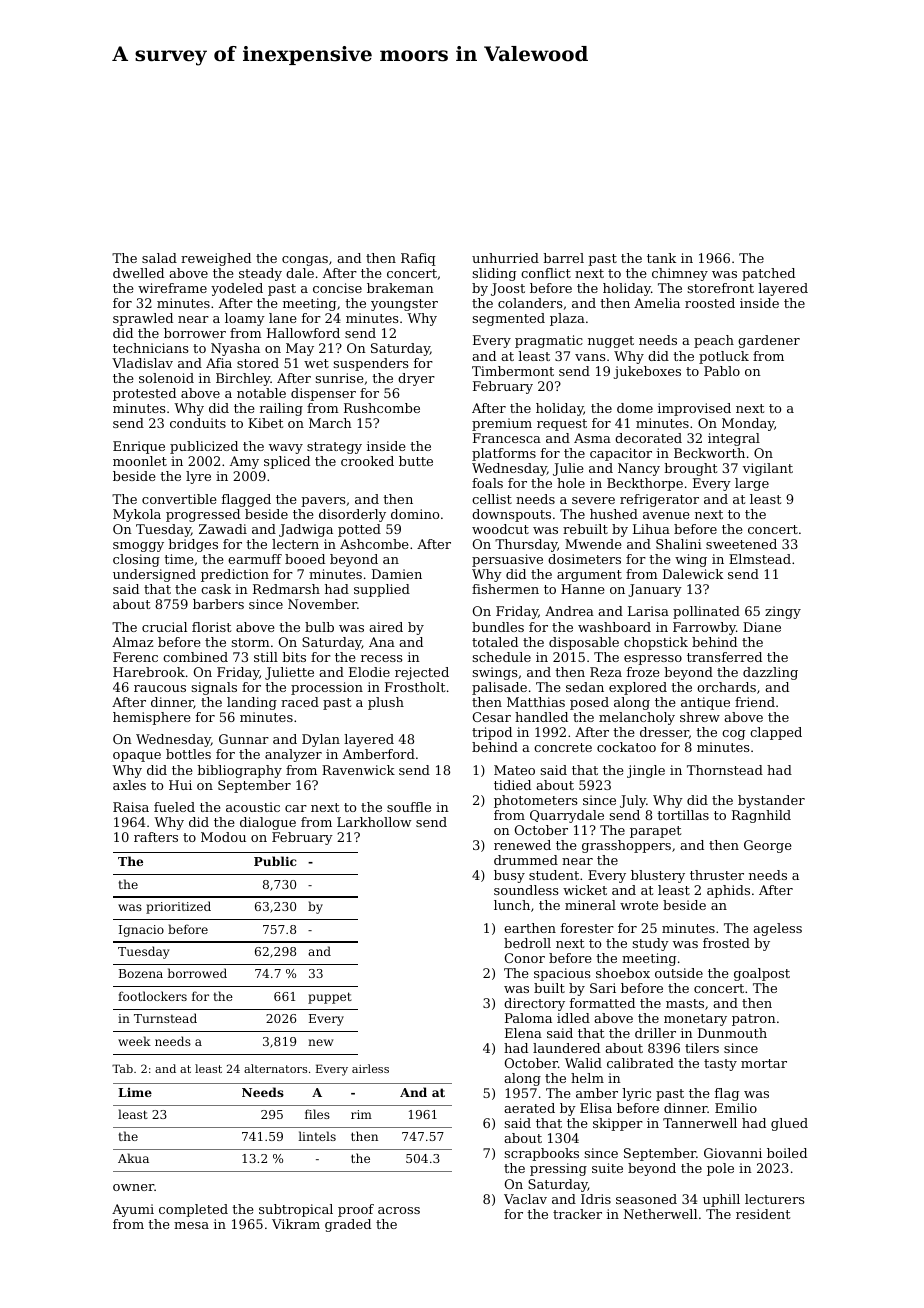 The image size is (924, 1308). What do you see at coordinates (525, 958) in the image?
I see `Conor` at bounding box center [525, 958].
